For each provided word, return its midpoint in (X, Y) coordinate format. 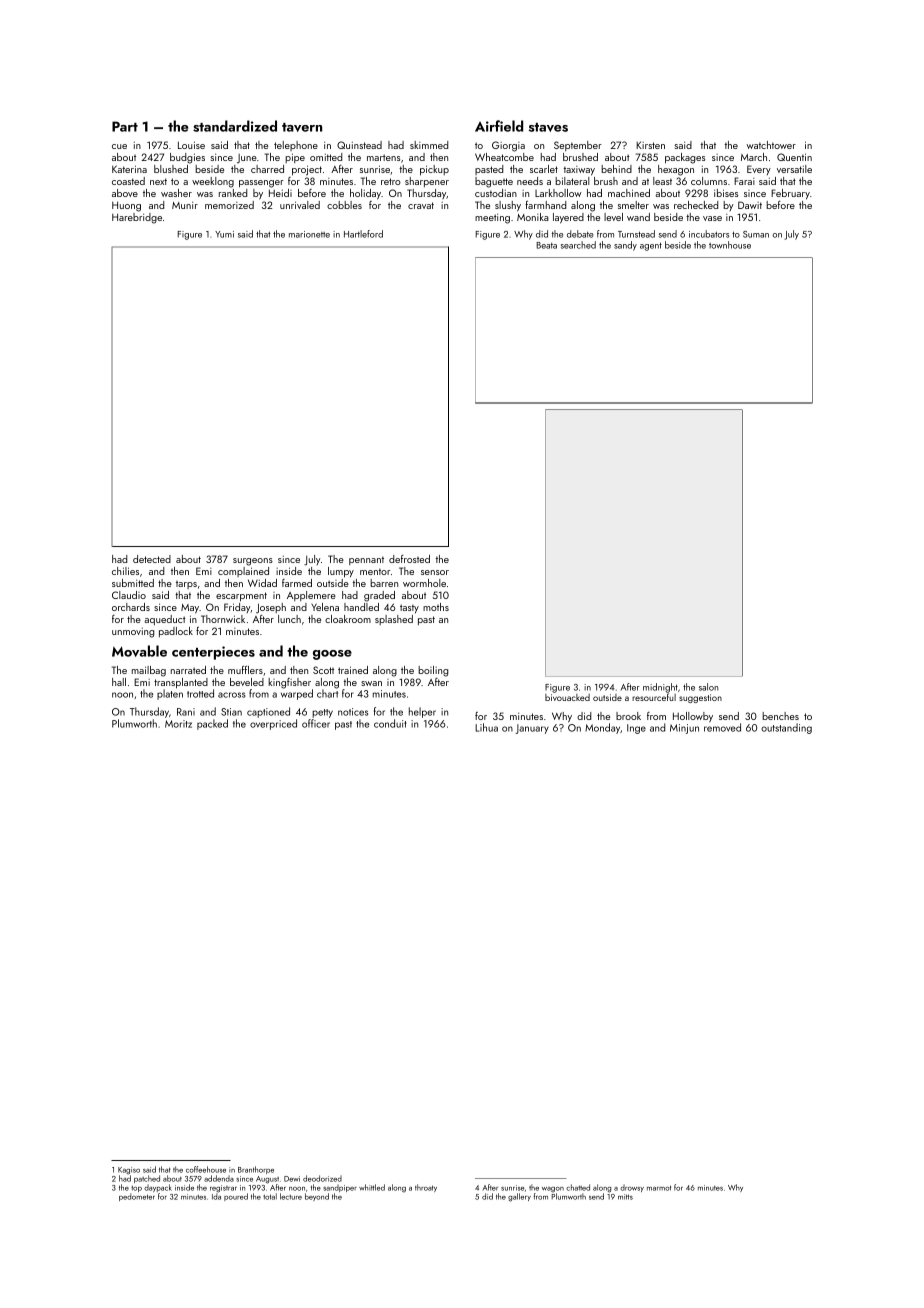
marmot (659, 1188)
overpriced (273, 724)
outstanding (786, 728)
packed (212, 724)
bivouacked (567, 697)
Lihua (486, 727)
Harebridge (137, 218)
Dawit (750, 205)
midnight (660, 688)
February (790, 194)
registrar (223, 1189)
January (532, 729)
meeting (492, 218)
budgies (187, 158)
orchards (131, 607)
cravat (421, 205)
